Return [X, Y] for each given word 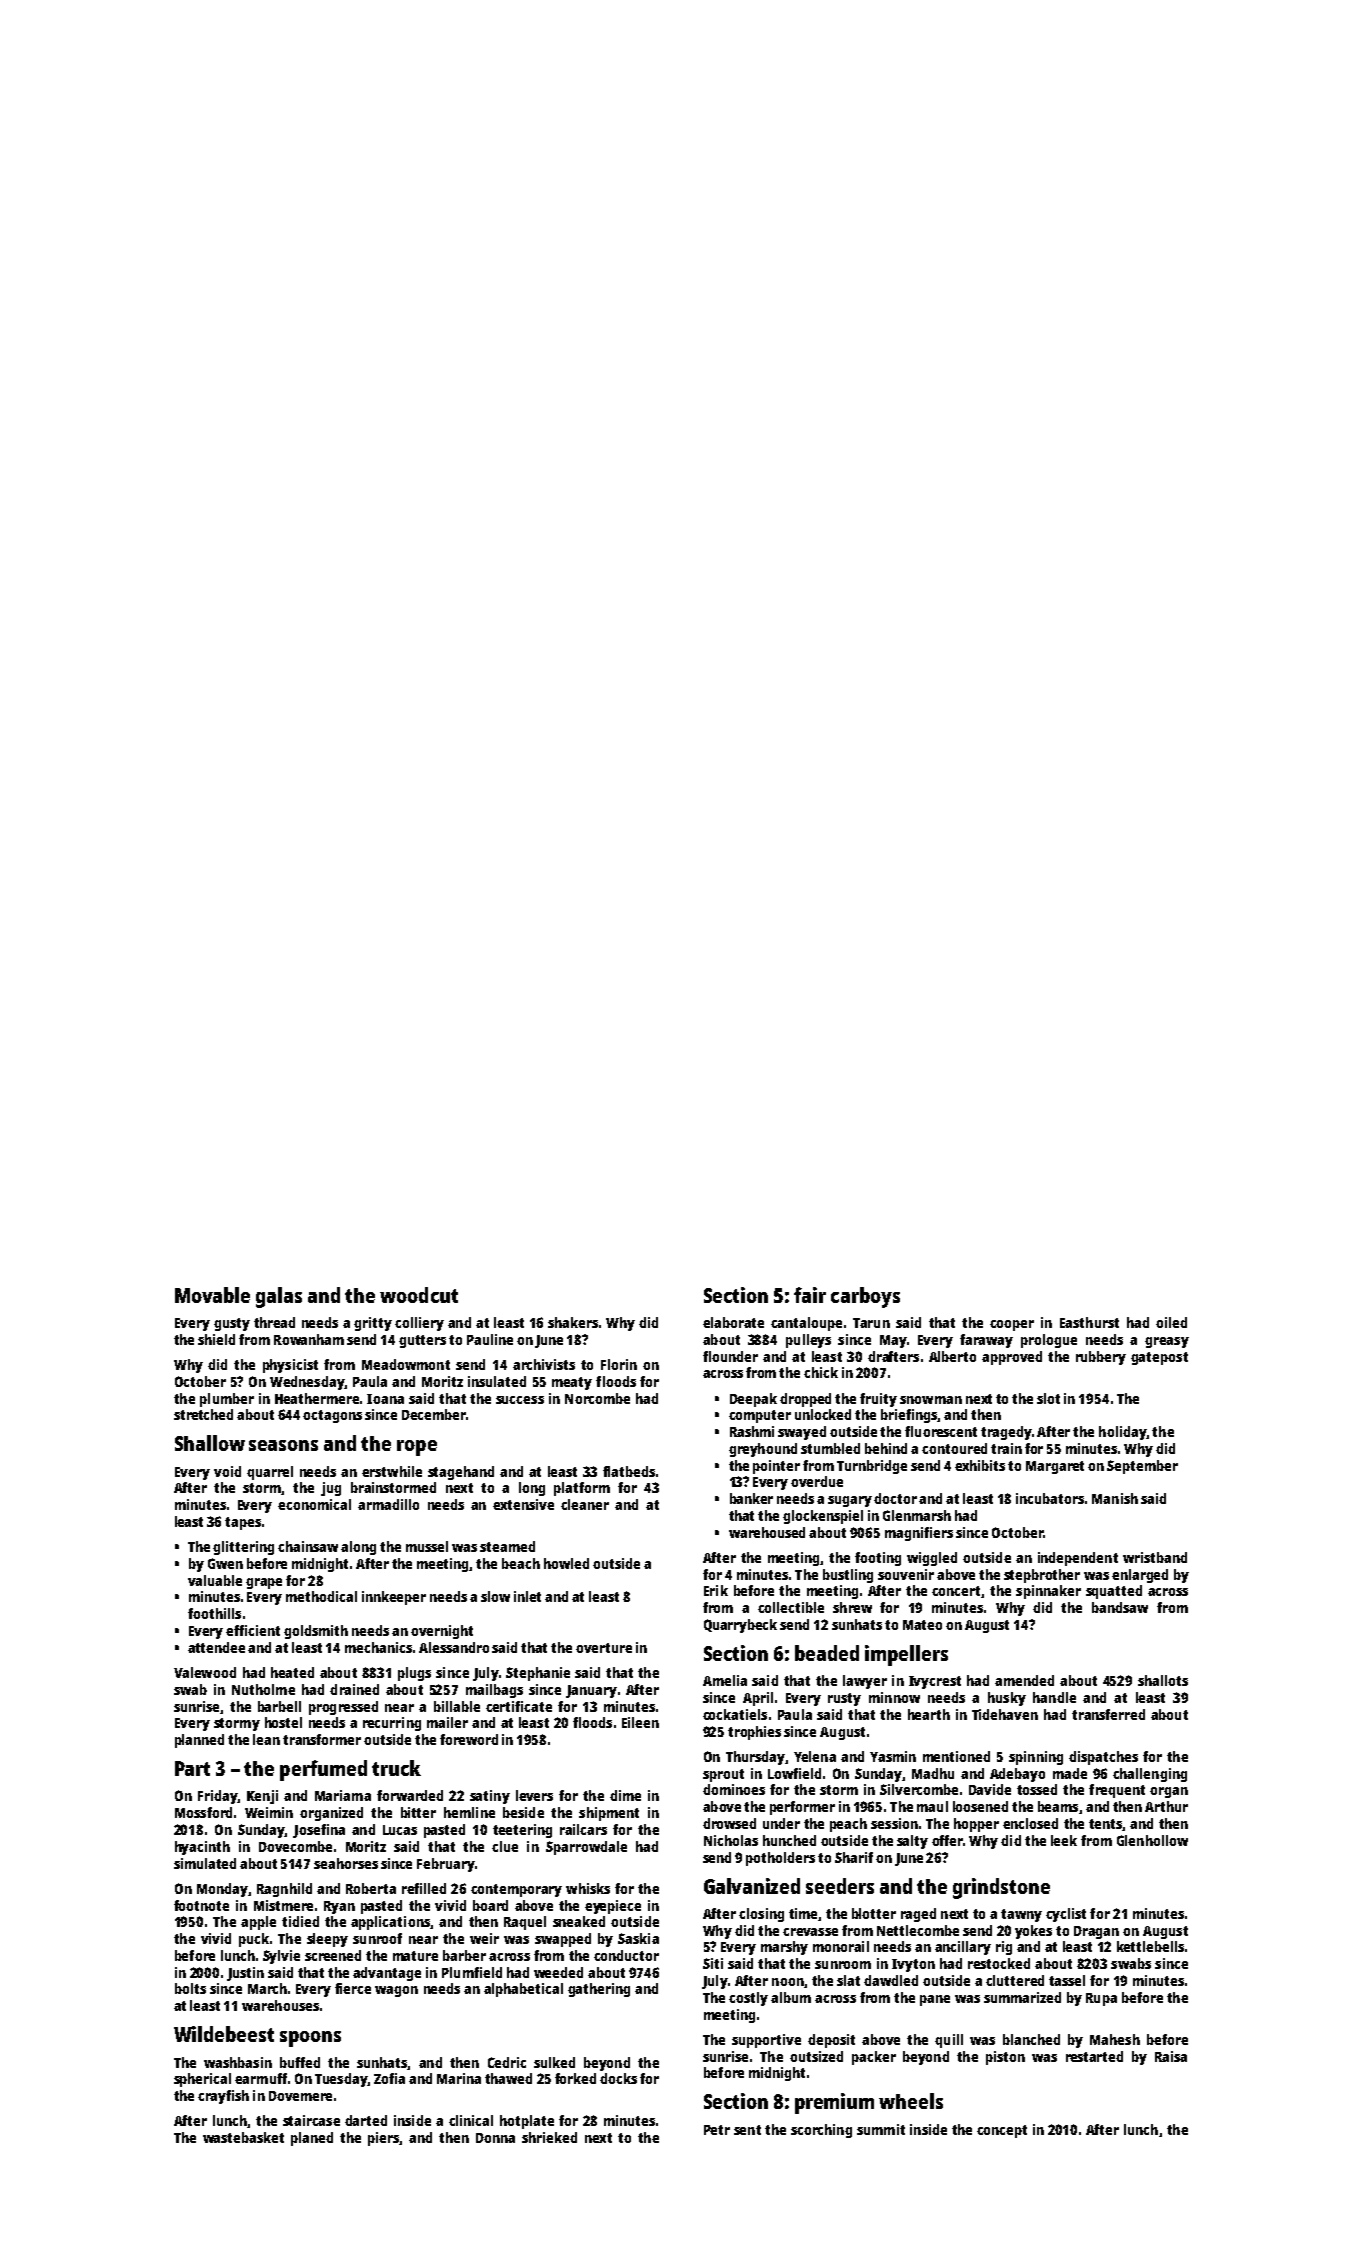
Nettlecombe [918, 1930]
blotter [874, 1913]
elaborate [733, 1322]
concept [1002, 2131]
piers [383, 2139]
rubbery [1101, 1358]
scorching [821, 2131]
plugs [414, 1674]
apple [258, 1923]
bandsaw [1120, 1607]
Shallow [210, 1443]
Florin [619, 1364]
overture [604, 1648]
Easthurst [1089, 1322]
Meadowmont [406, 1364]
